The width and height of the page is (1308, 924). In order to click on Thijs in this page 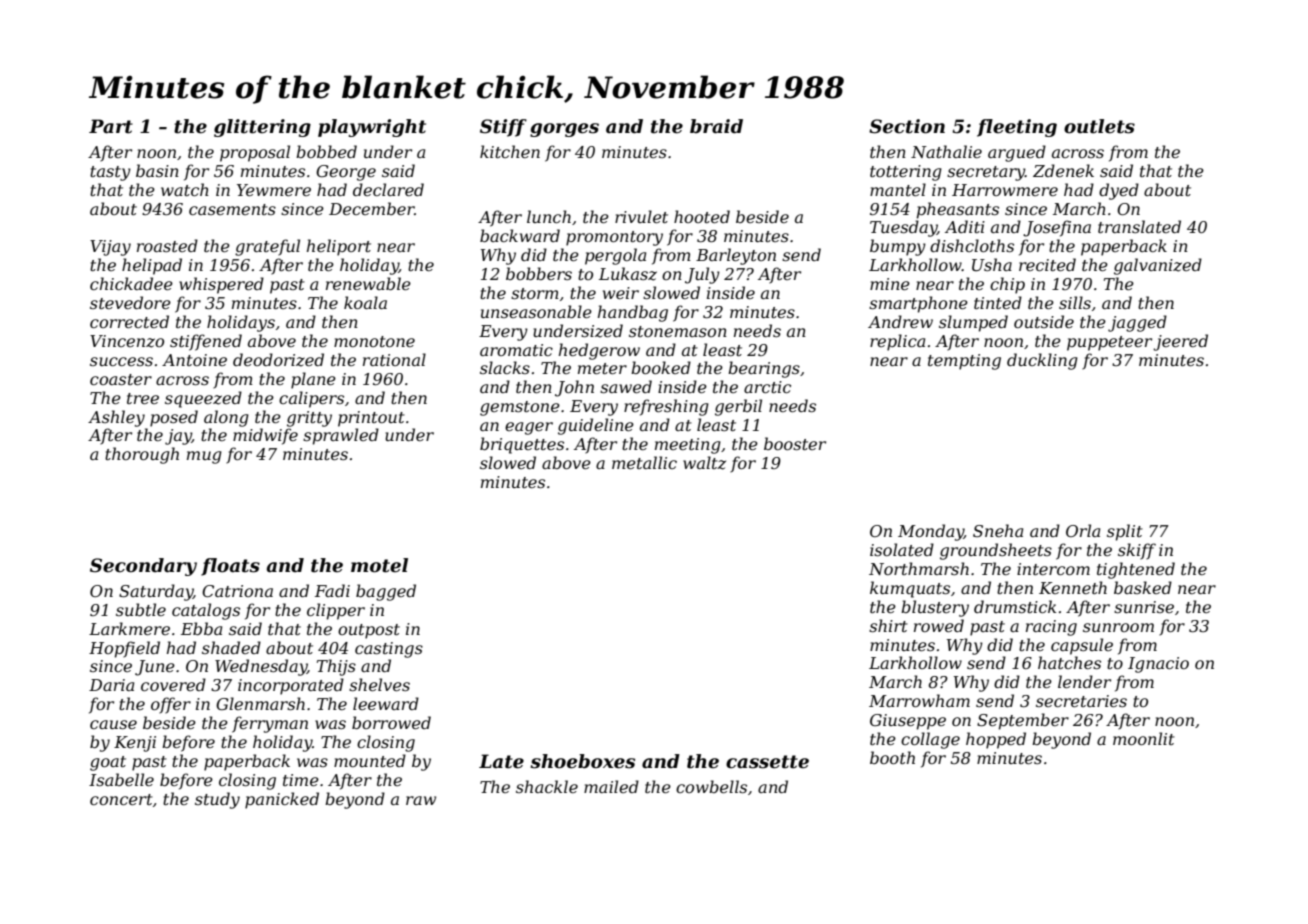, I will do `click(336, 667)`.
